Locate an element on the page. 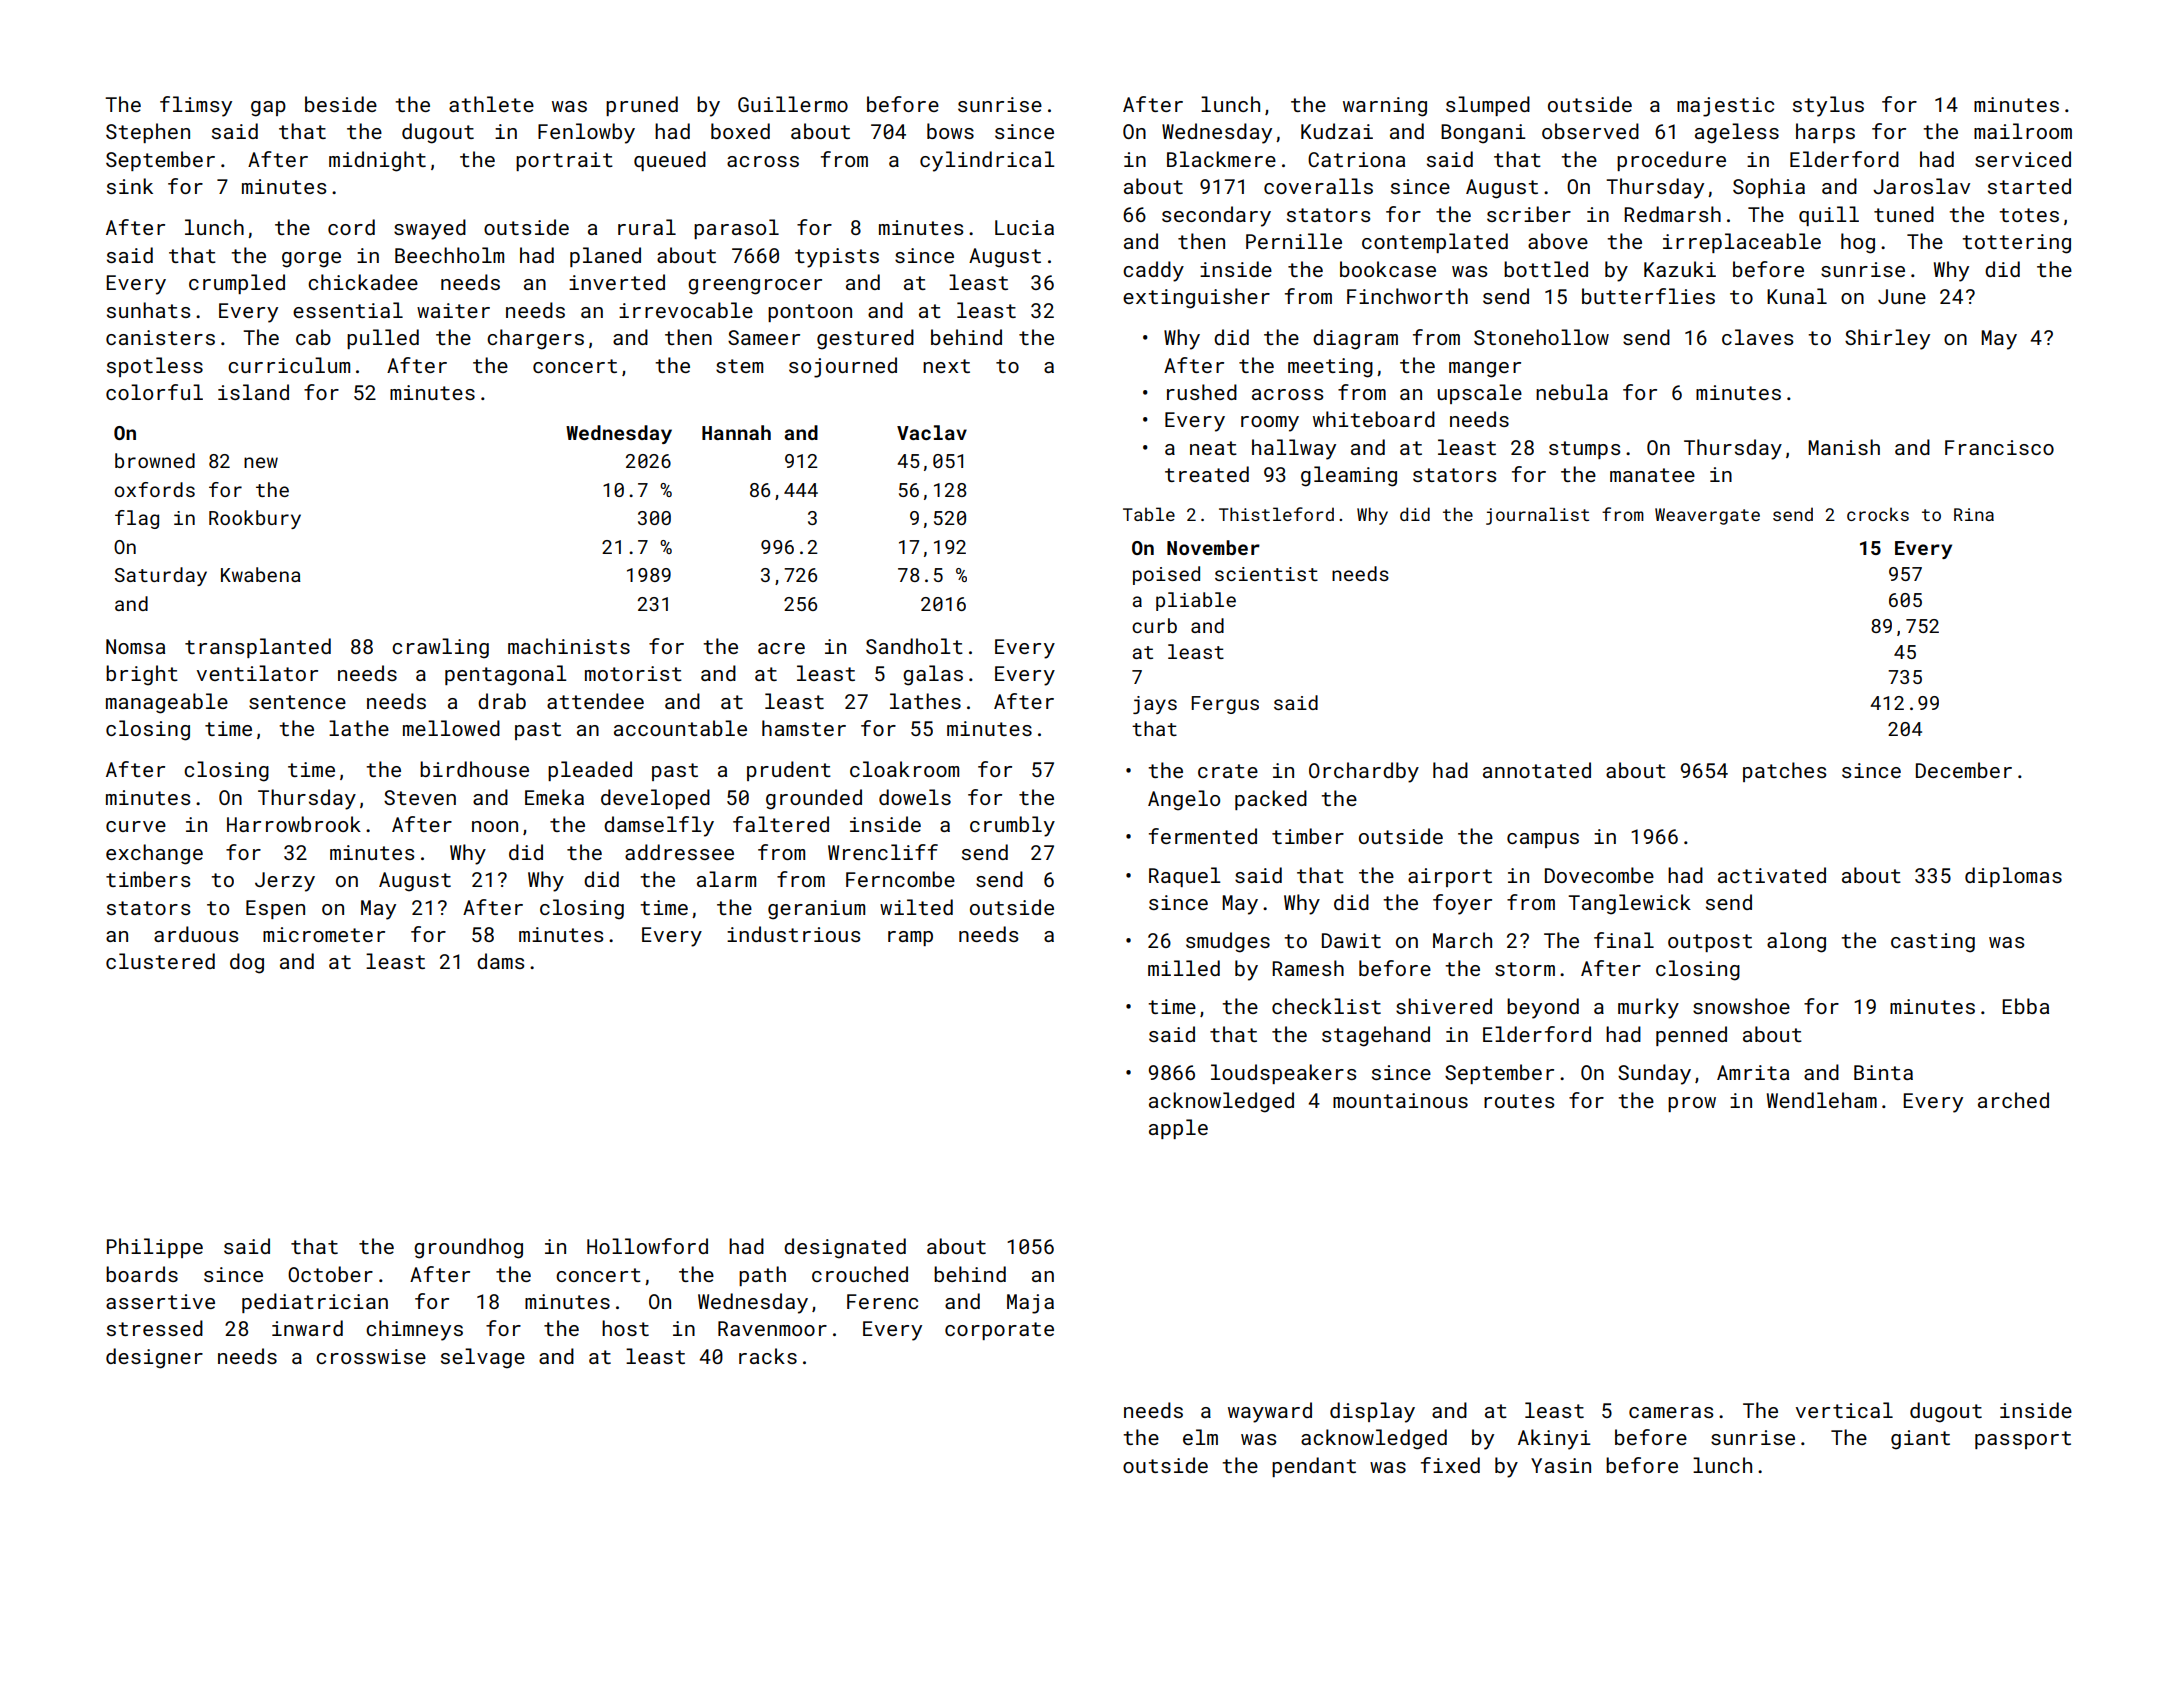 This image has height=1683, width=2178. display is located at coordinates (1372, 1412).
